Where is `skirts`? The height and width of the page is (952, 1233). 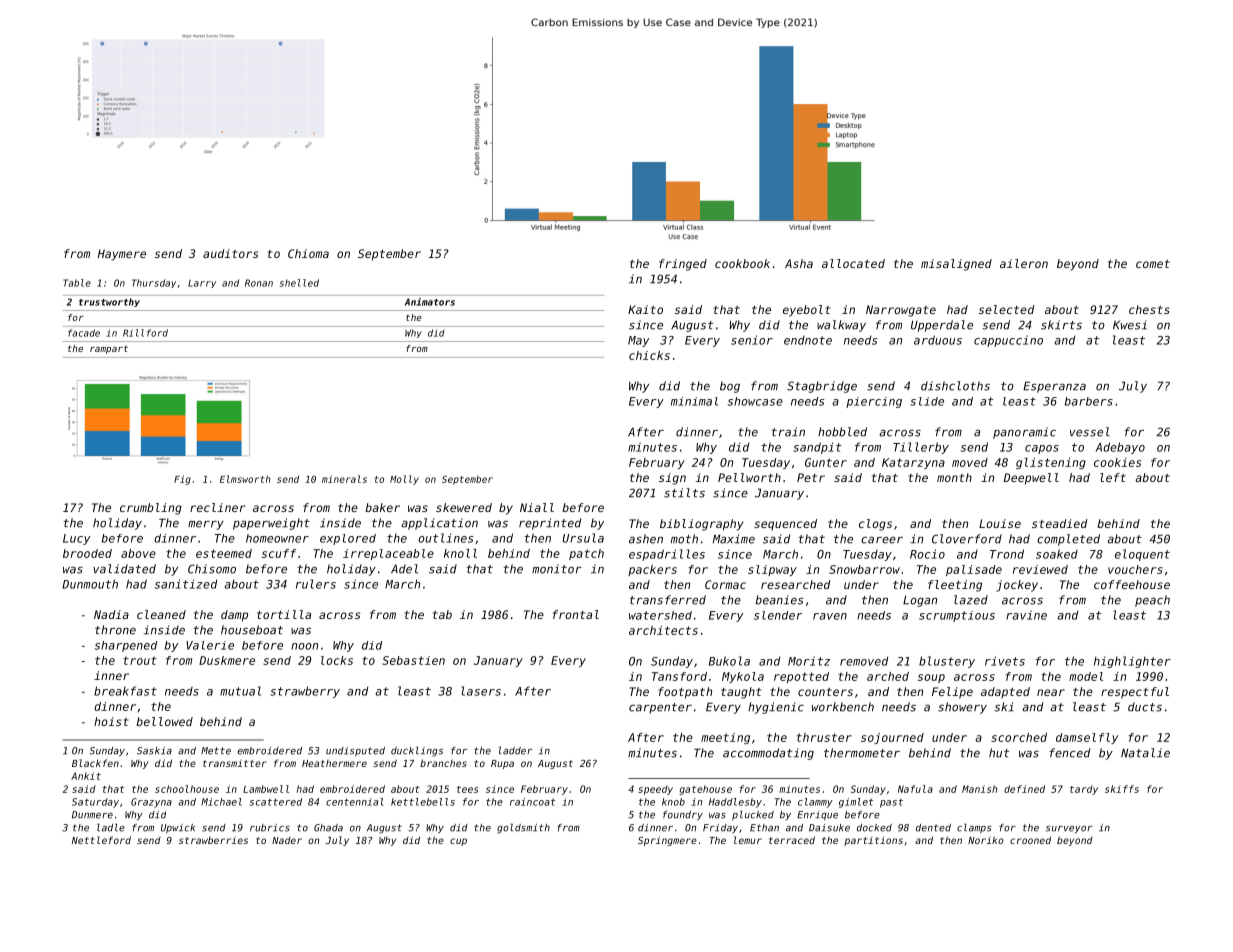
skirts is located at coordinates (1061, 325).
